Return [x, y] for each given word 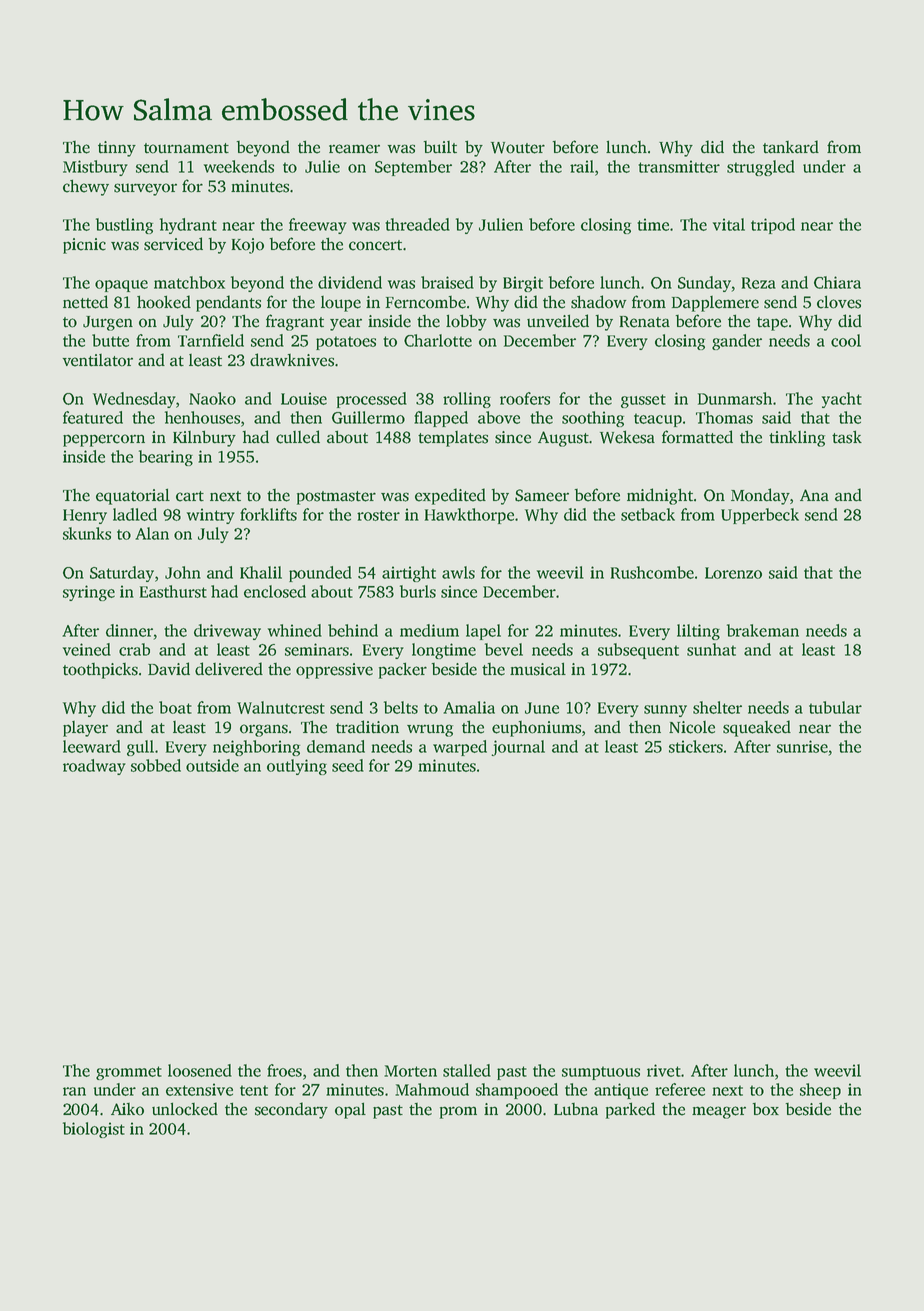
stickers [696, 746]
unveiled [558, 321]
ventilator [98, 360]
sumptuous [601, 1073]
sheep [820, 1091]
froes [284, 1070]
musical [538, 669]
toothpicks [100, 671]
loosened [200, 1070]
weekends [239, 166]
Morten [410, 1071]
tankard [791, 147]
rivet [664, 1070]
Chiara [837, 282]
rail [582, 166]
